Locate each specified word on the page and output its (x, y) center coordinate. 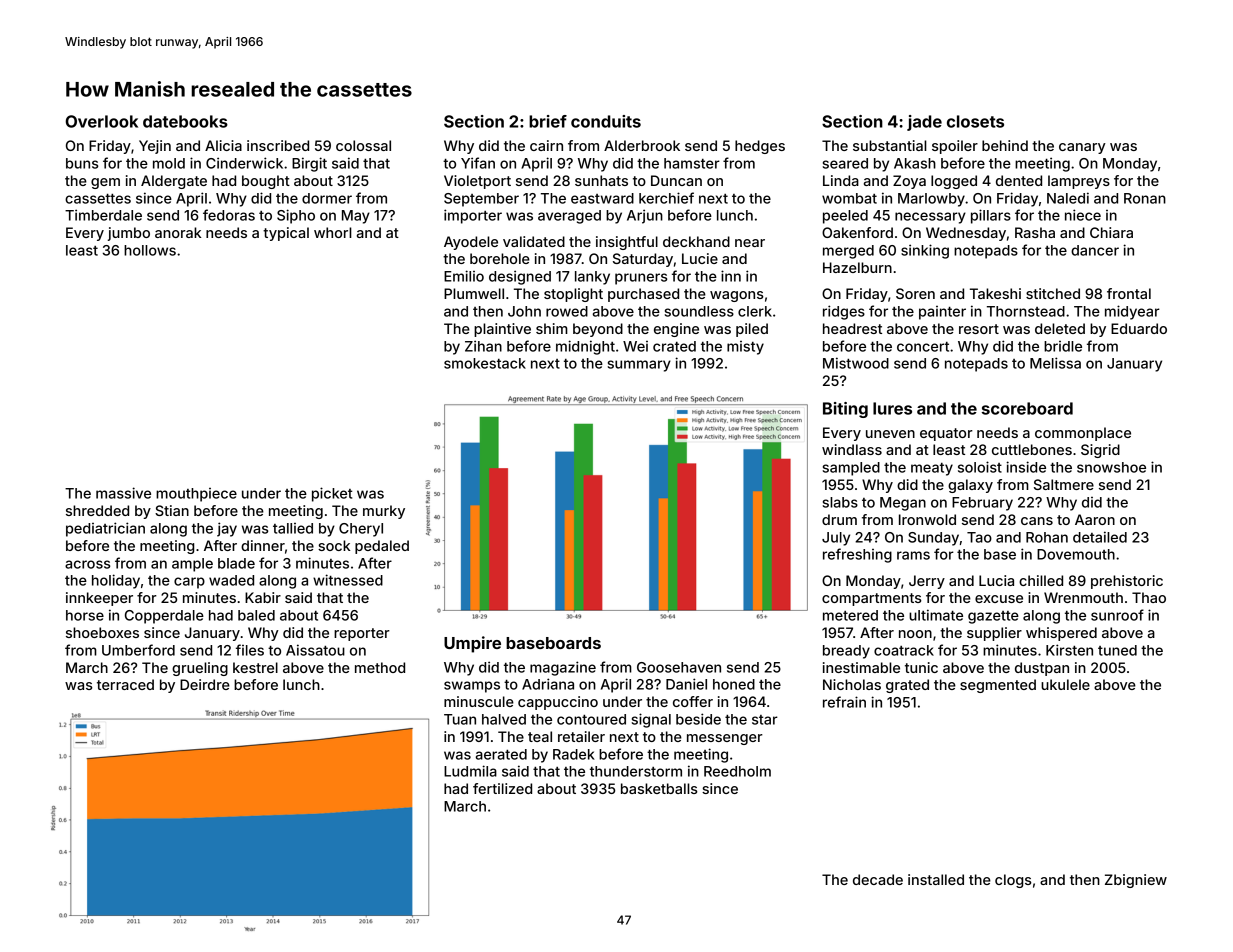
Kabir (263, 597)
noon (915, 634)
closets (975, 121)
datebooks (185, 121)
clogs (1013, 881)
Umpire (472, 644)
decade (878, 879)
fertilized (502, 788)
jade (924, 123)
